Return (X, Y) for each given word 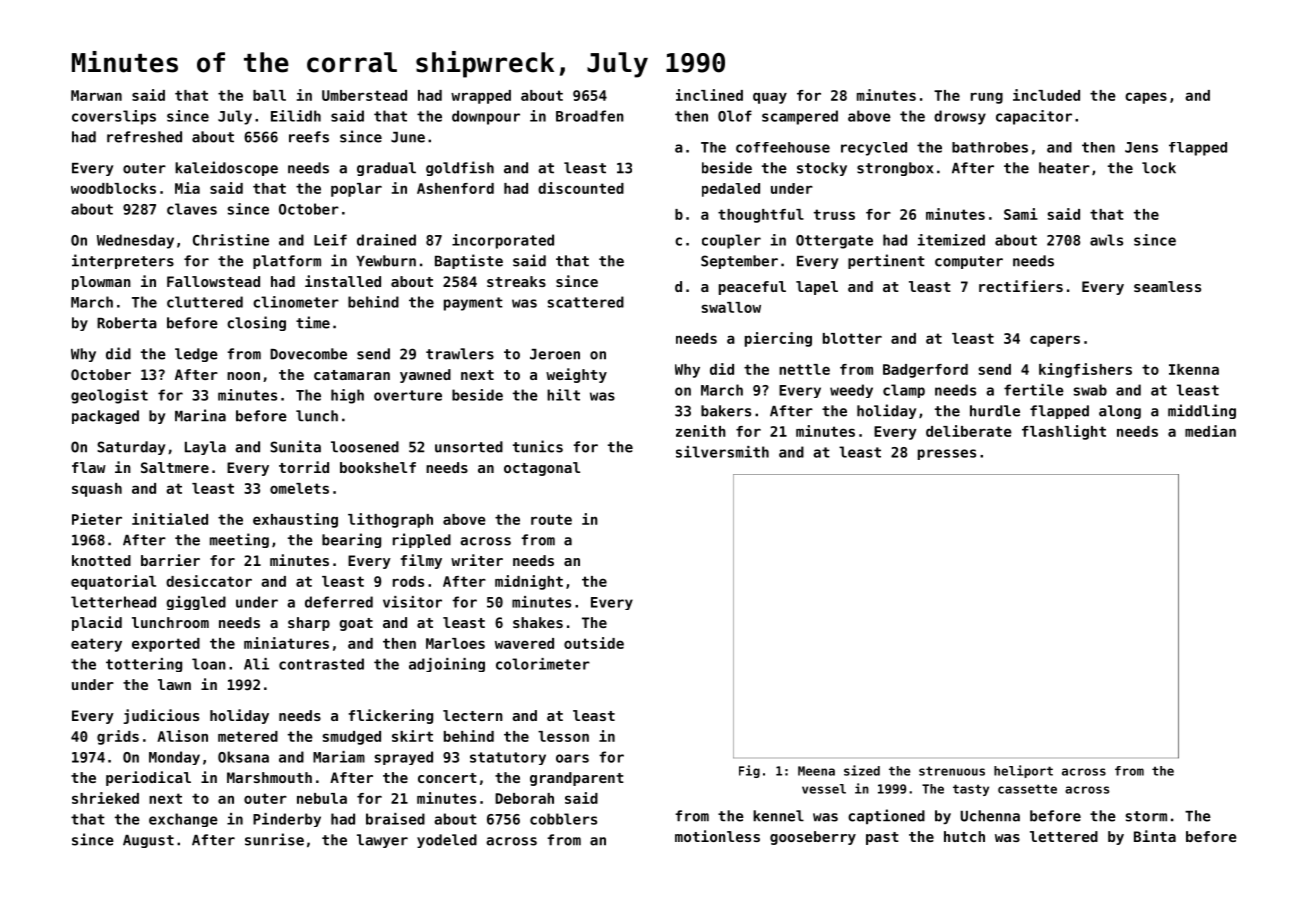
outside (594, 643)
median (1210, 431)
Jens (1141, 147)
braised (395, 819)
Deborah (524, 798)
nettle (804, 369)
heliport (1023, 771)
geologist (109, 396)
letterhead (113, 602)
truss (834, 214)
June (408, 137)
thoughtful (761, 216)
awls (1106, 240)
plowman (101, 283)
